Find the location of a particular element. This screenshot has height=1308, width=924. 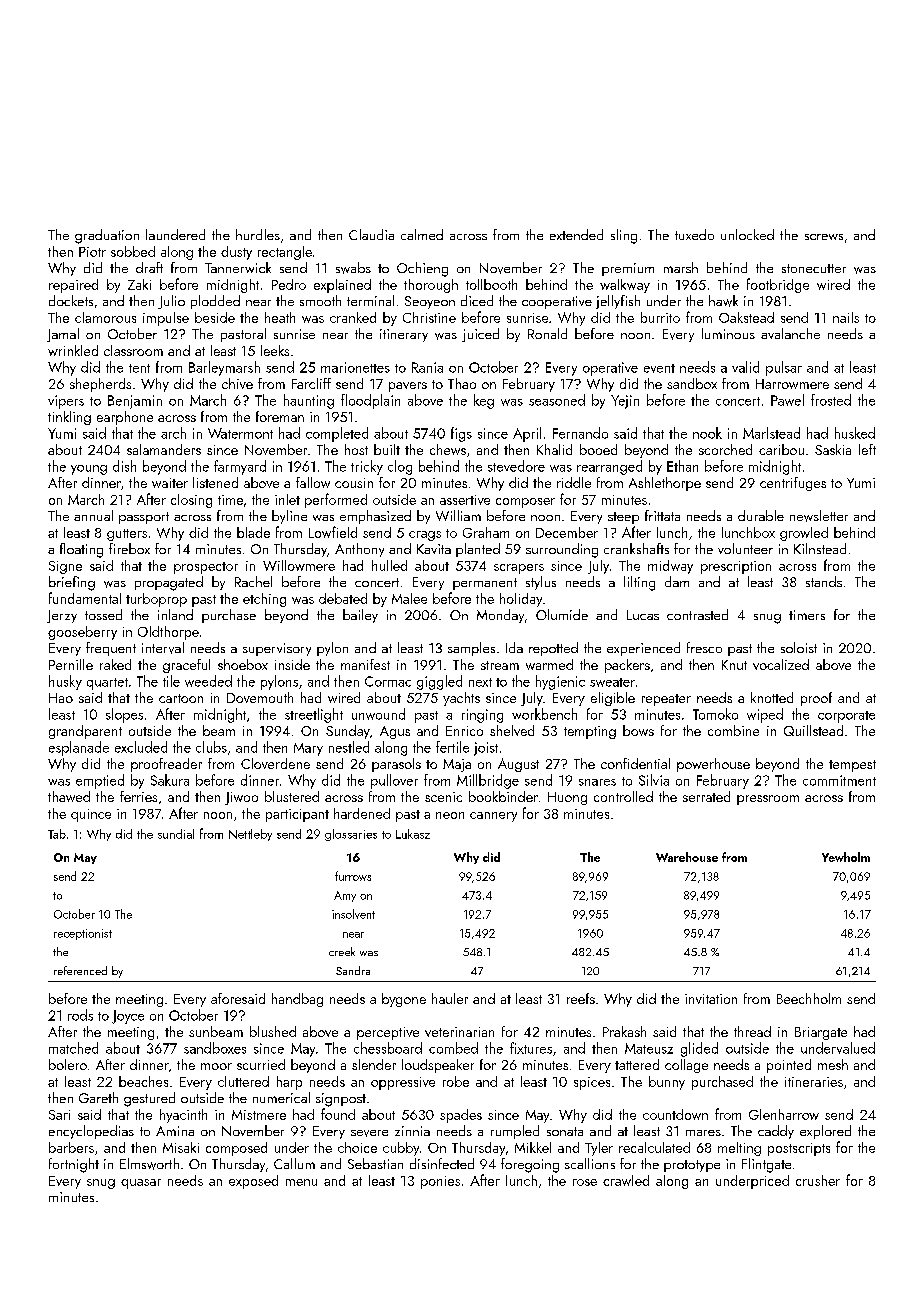

reefs is located at coordinates (581, 998).
